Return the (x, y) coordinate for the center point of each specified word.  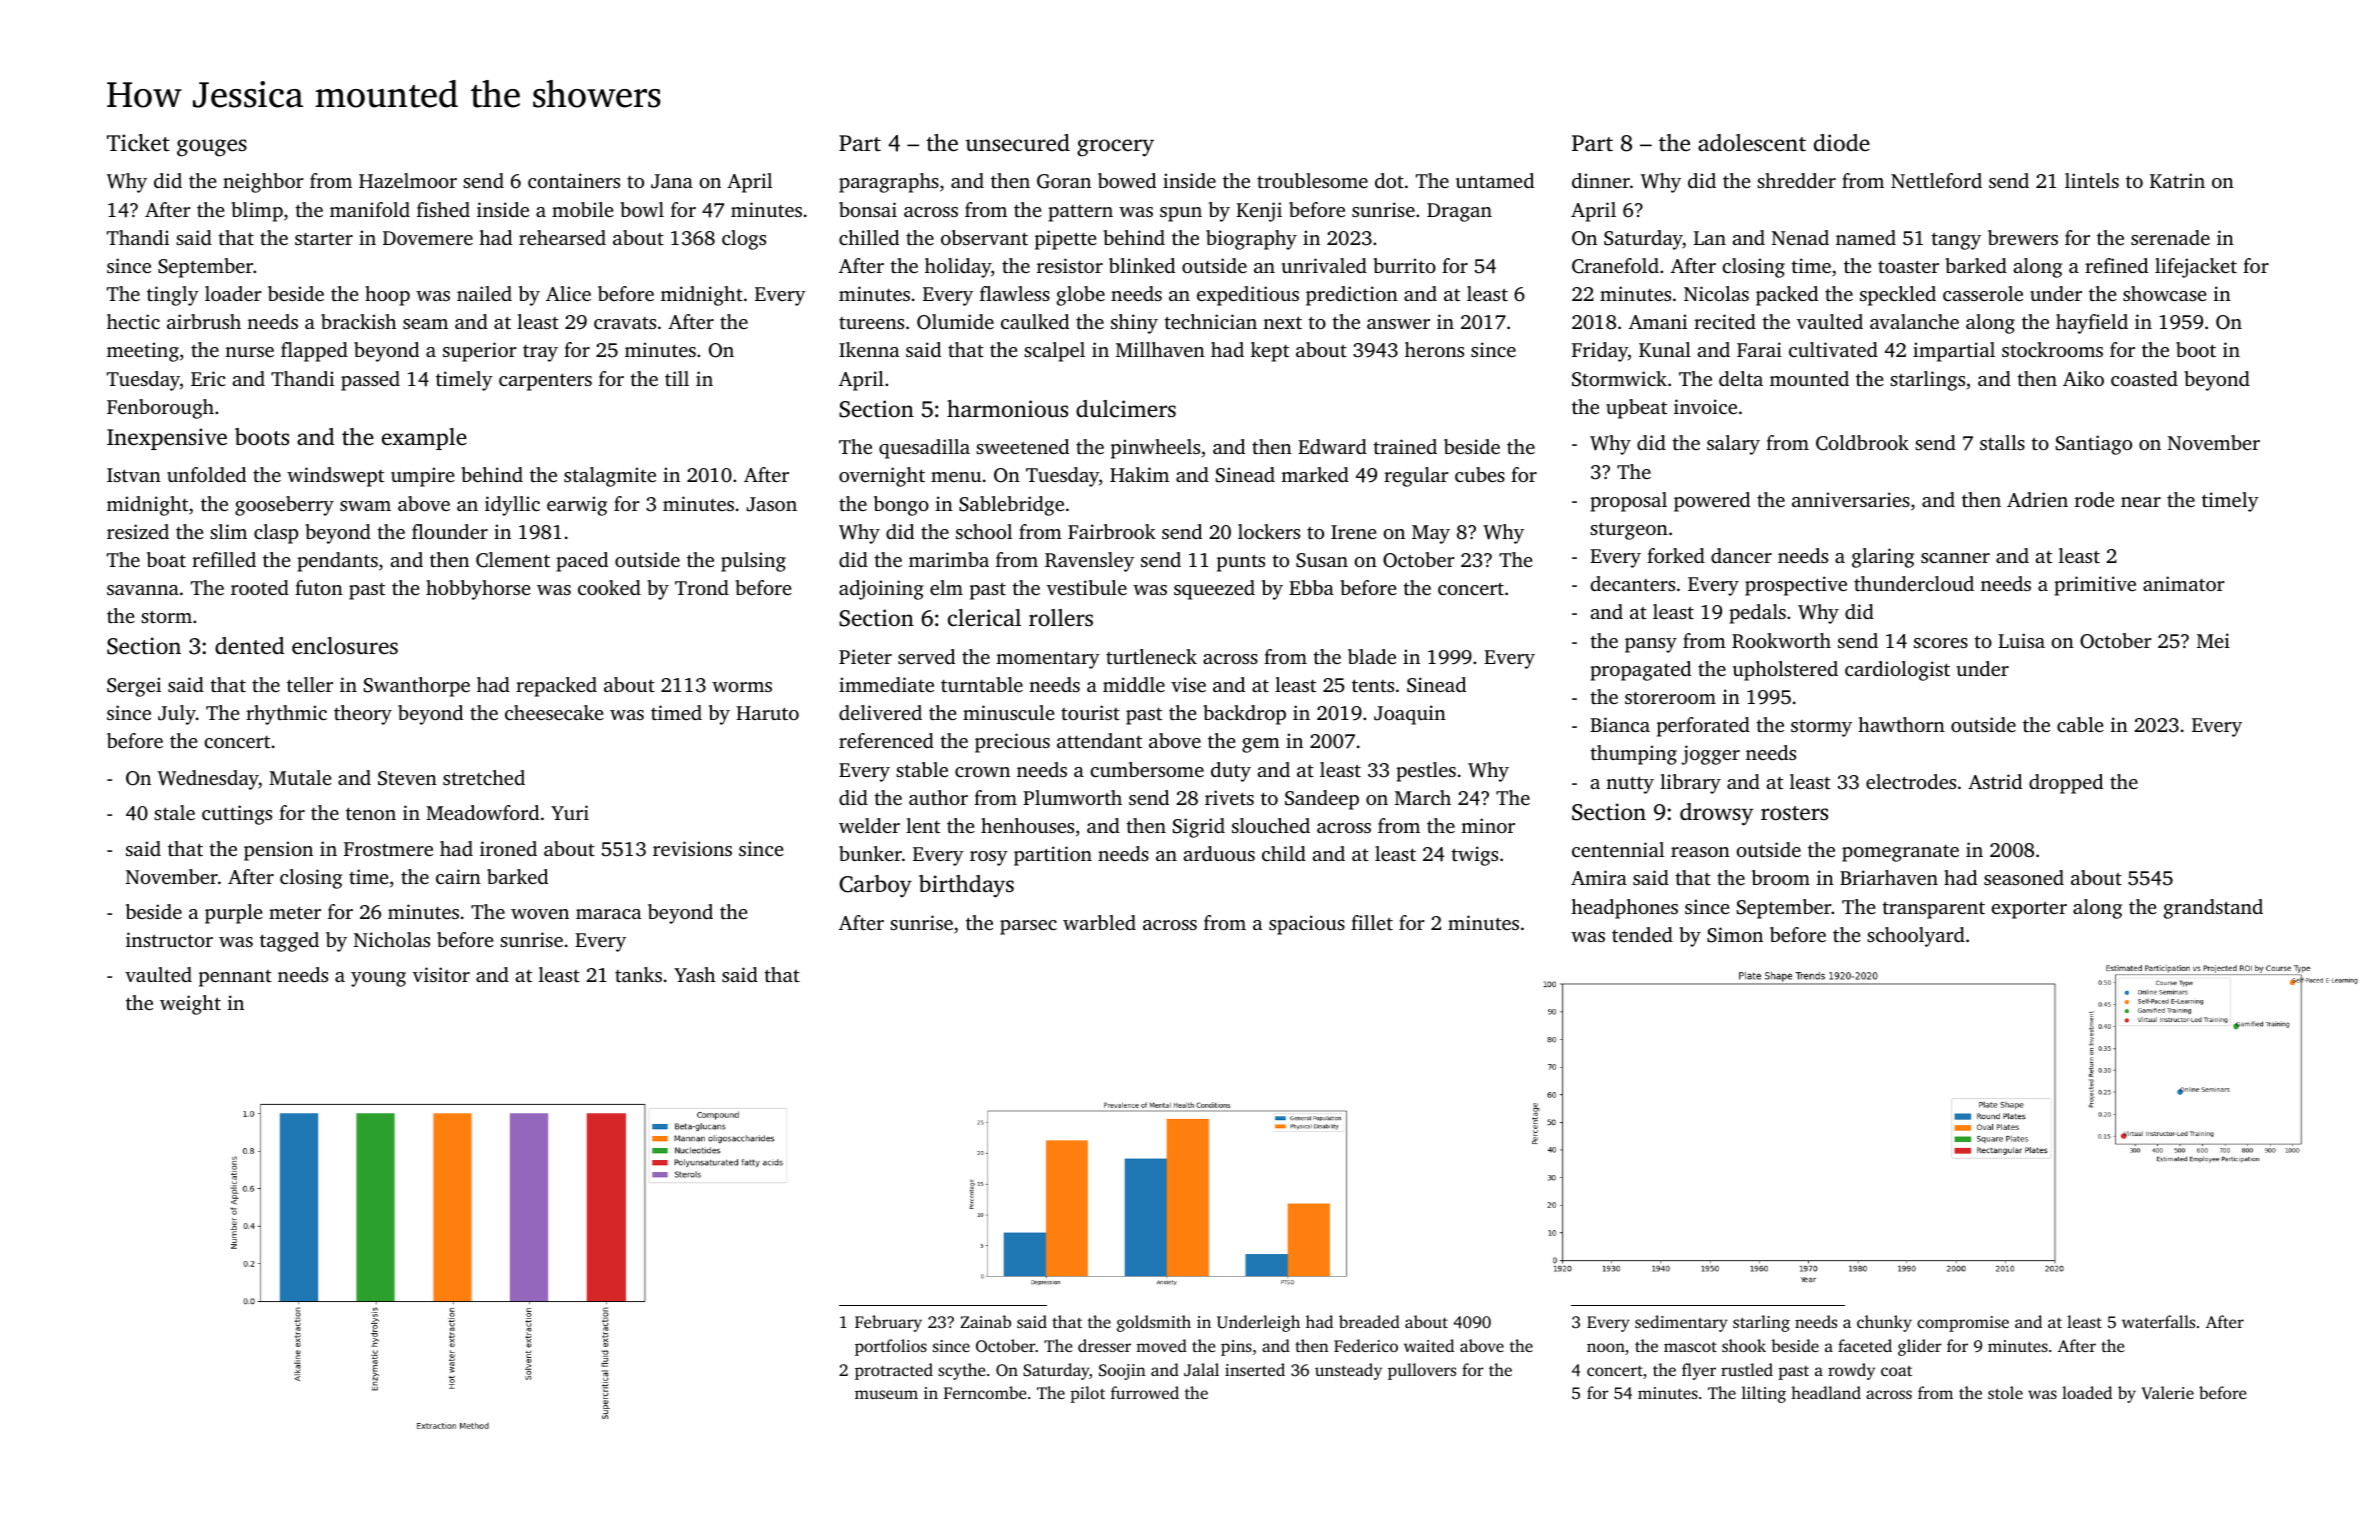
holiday (958, 268)
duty (1231, 772)
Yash (694, 974)
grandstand (2213, 909)
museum (886, 1394)
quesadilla (924, 449)
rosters (1794, 813)
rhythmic (286, 715)
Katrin (2177, 180)
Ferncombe (985, 1392)
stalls (2002, 442)
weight (190, 1005)
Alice (568, 293)
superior (480, 352)
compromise (1963, 1324)
